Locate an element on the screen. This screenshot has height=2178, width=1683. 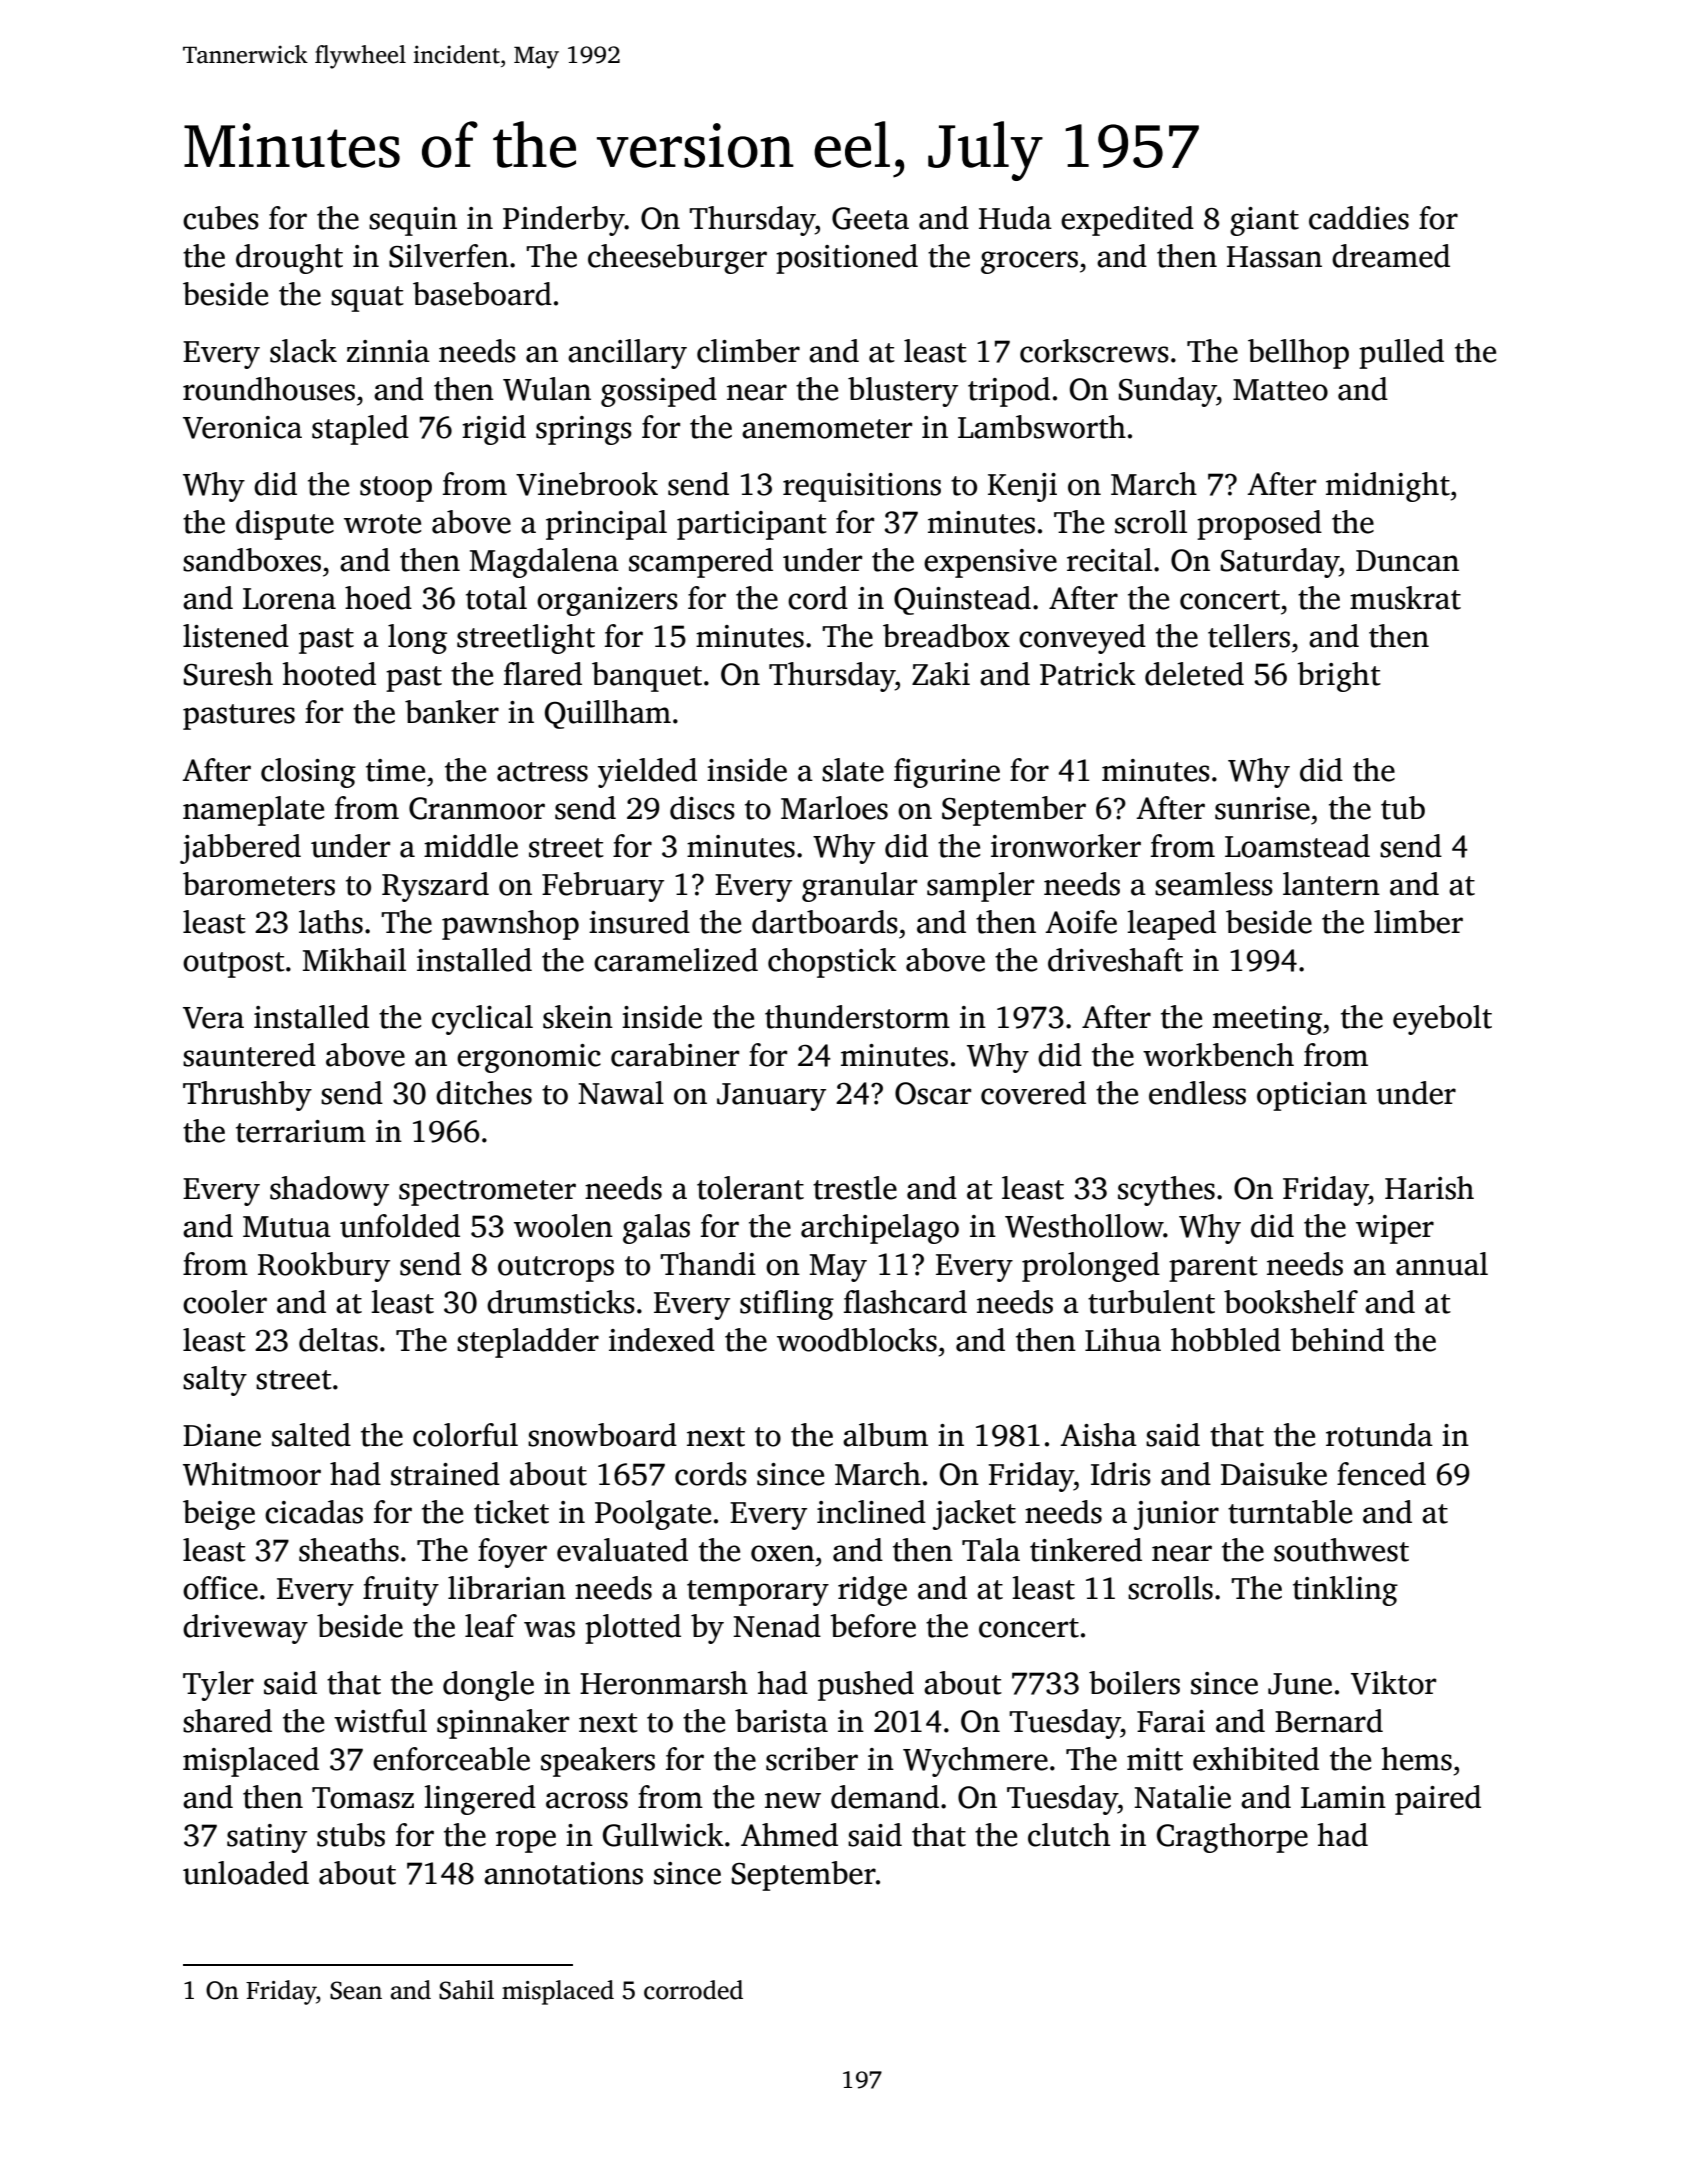
Westhollow is located at coordinates (1084, 1226).
